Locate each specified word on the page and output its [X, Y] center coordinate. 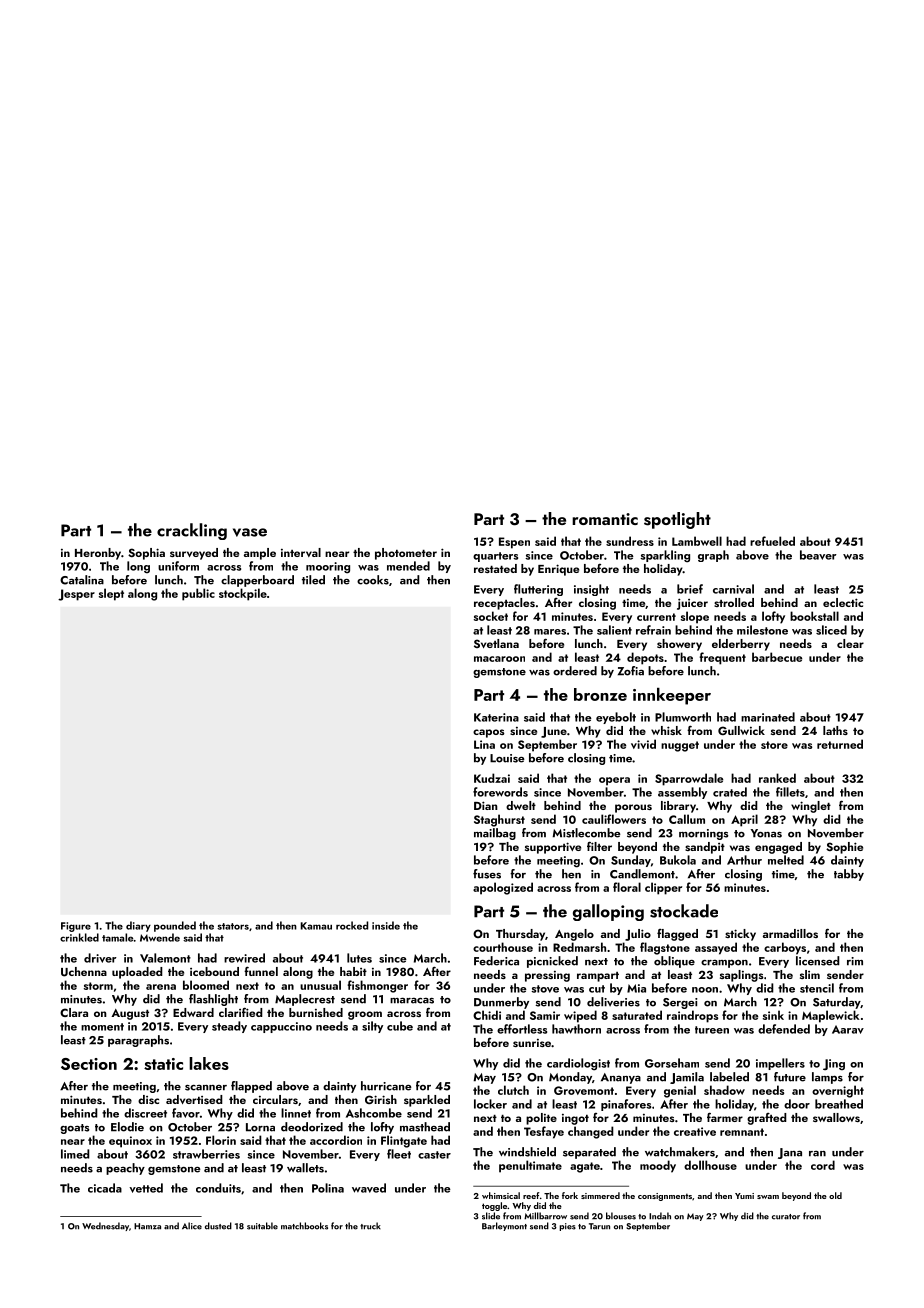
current [656, 617]
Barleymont [504, 1226]
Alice [192, 1226]
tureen [712, 1030]
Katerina [496, 717]
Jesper [76, 595]
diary [138, 926]
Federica [496, 961]
